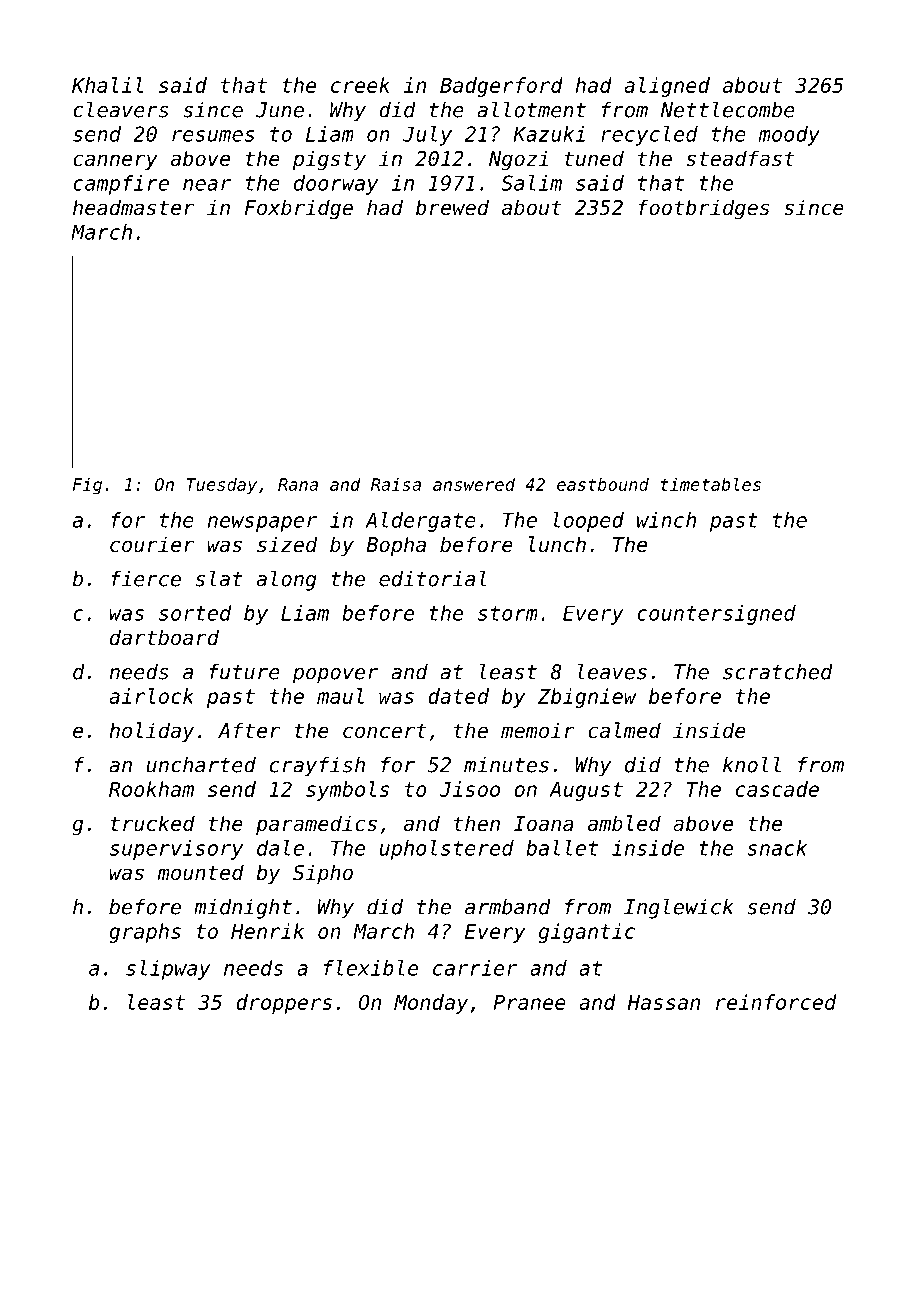  I want to click on timetables, so click(711, 484).
